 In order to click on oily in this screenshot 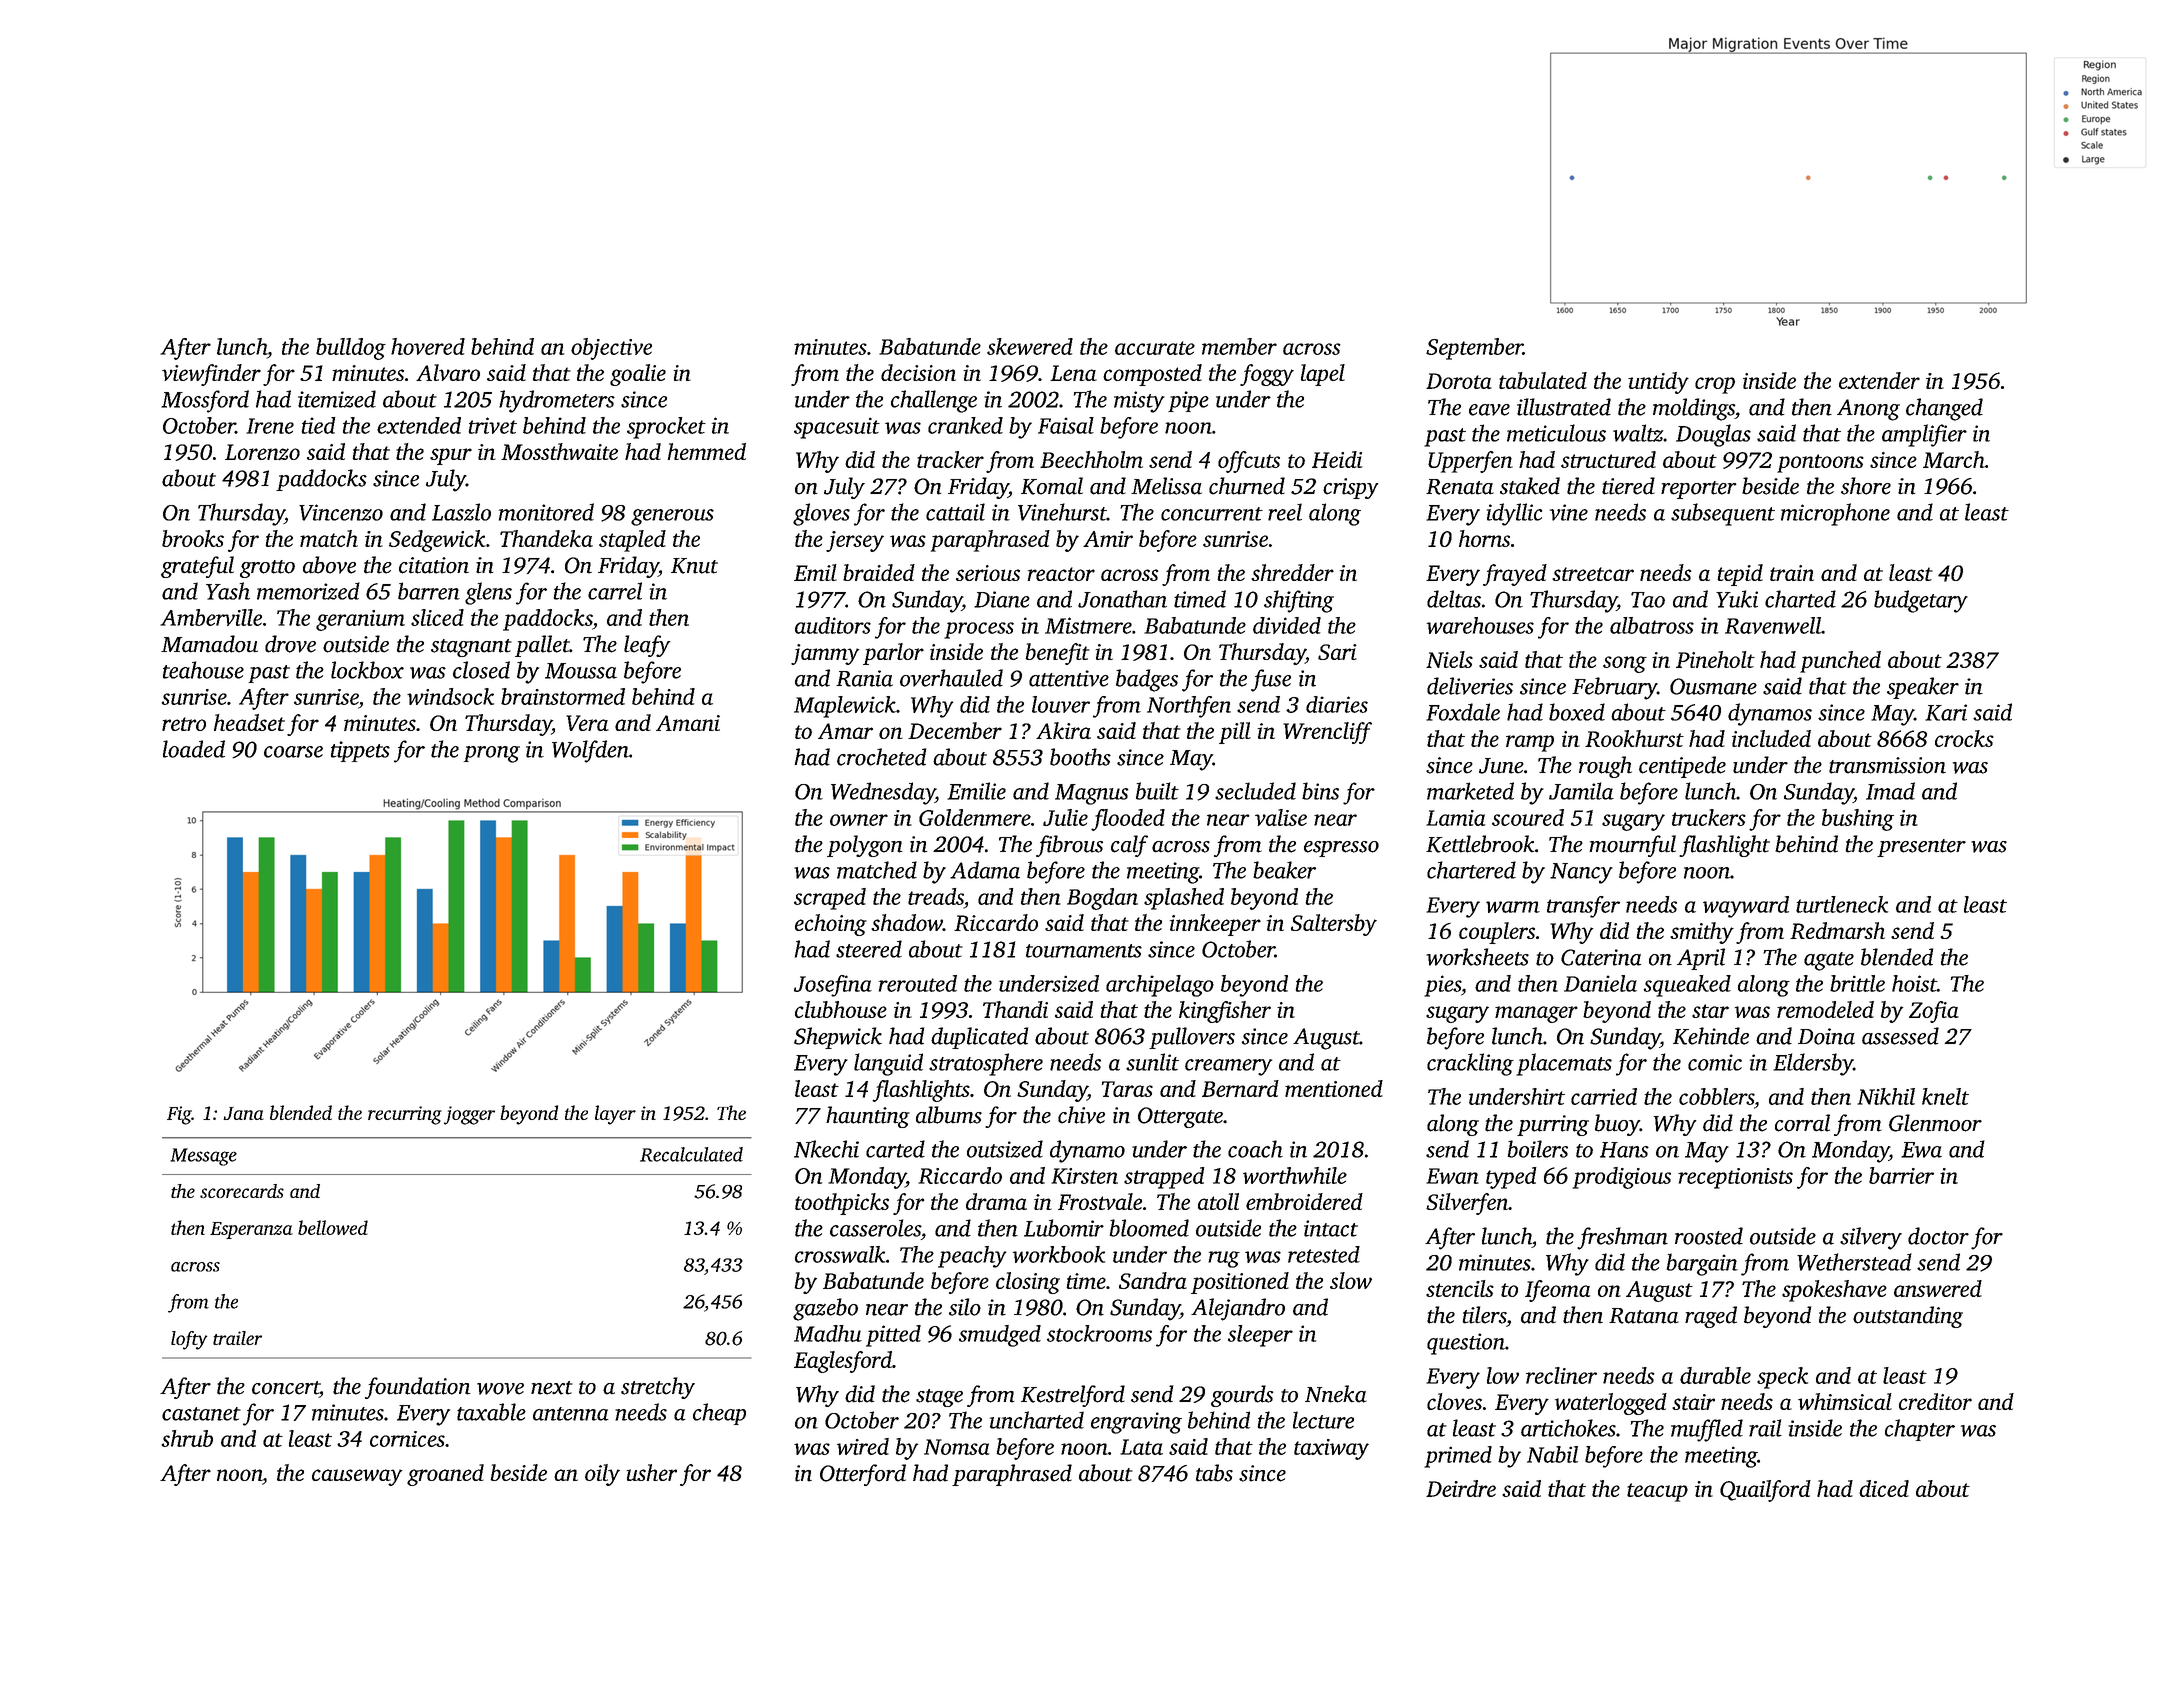, I will do `click(602, 1475)`.
